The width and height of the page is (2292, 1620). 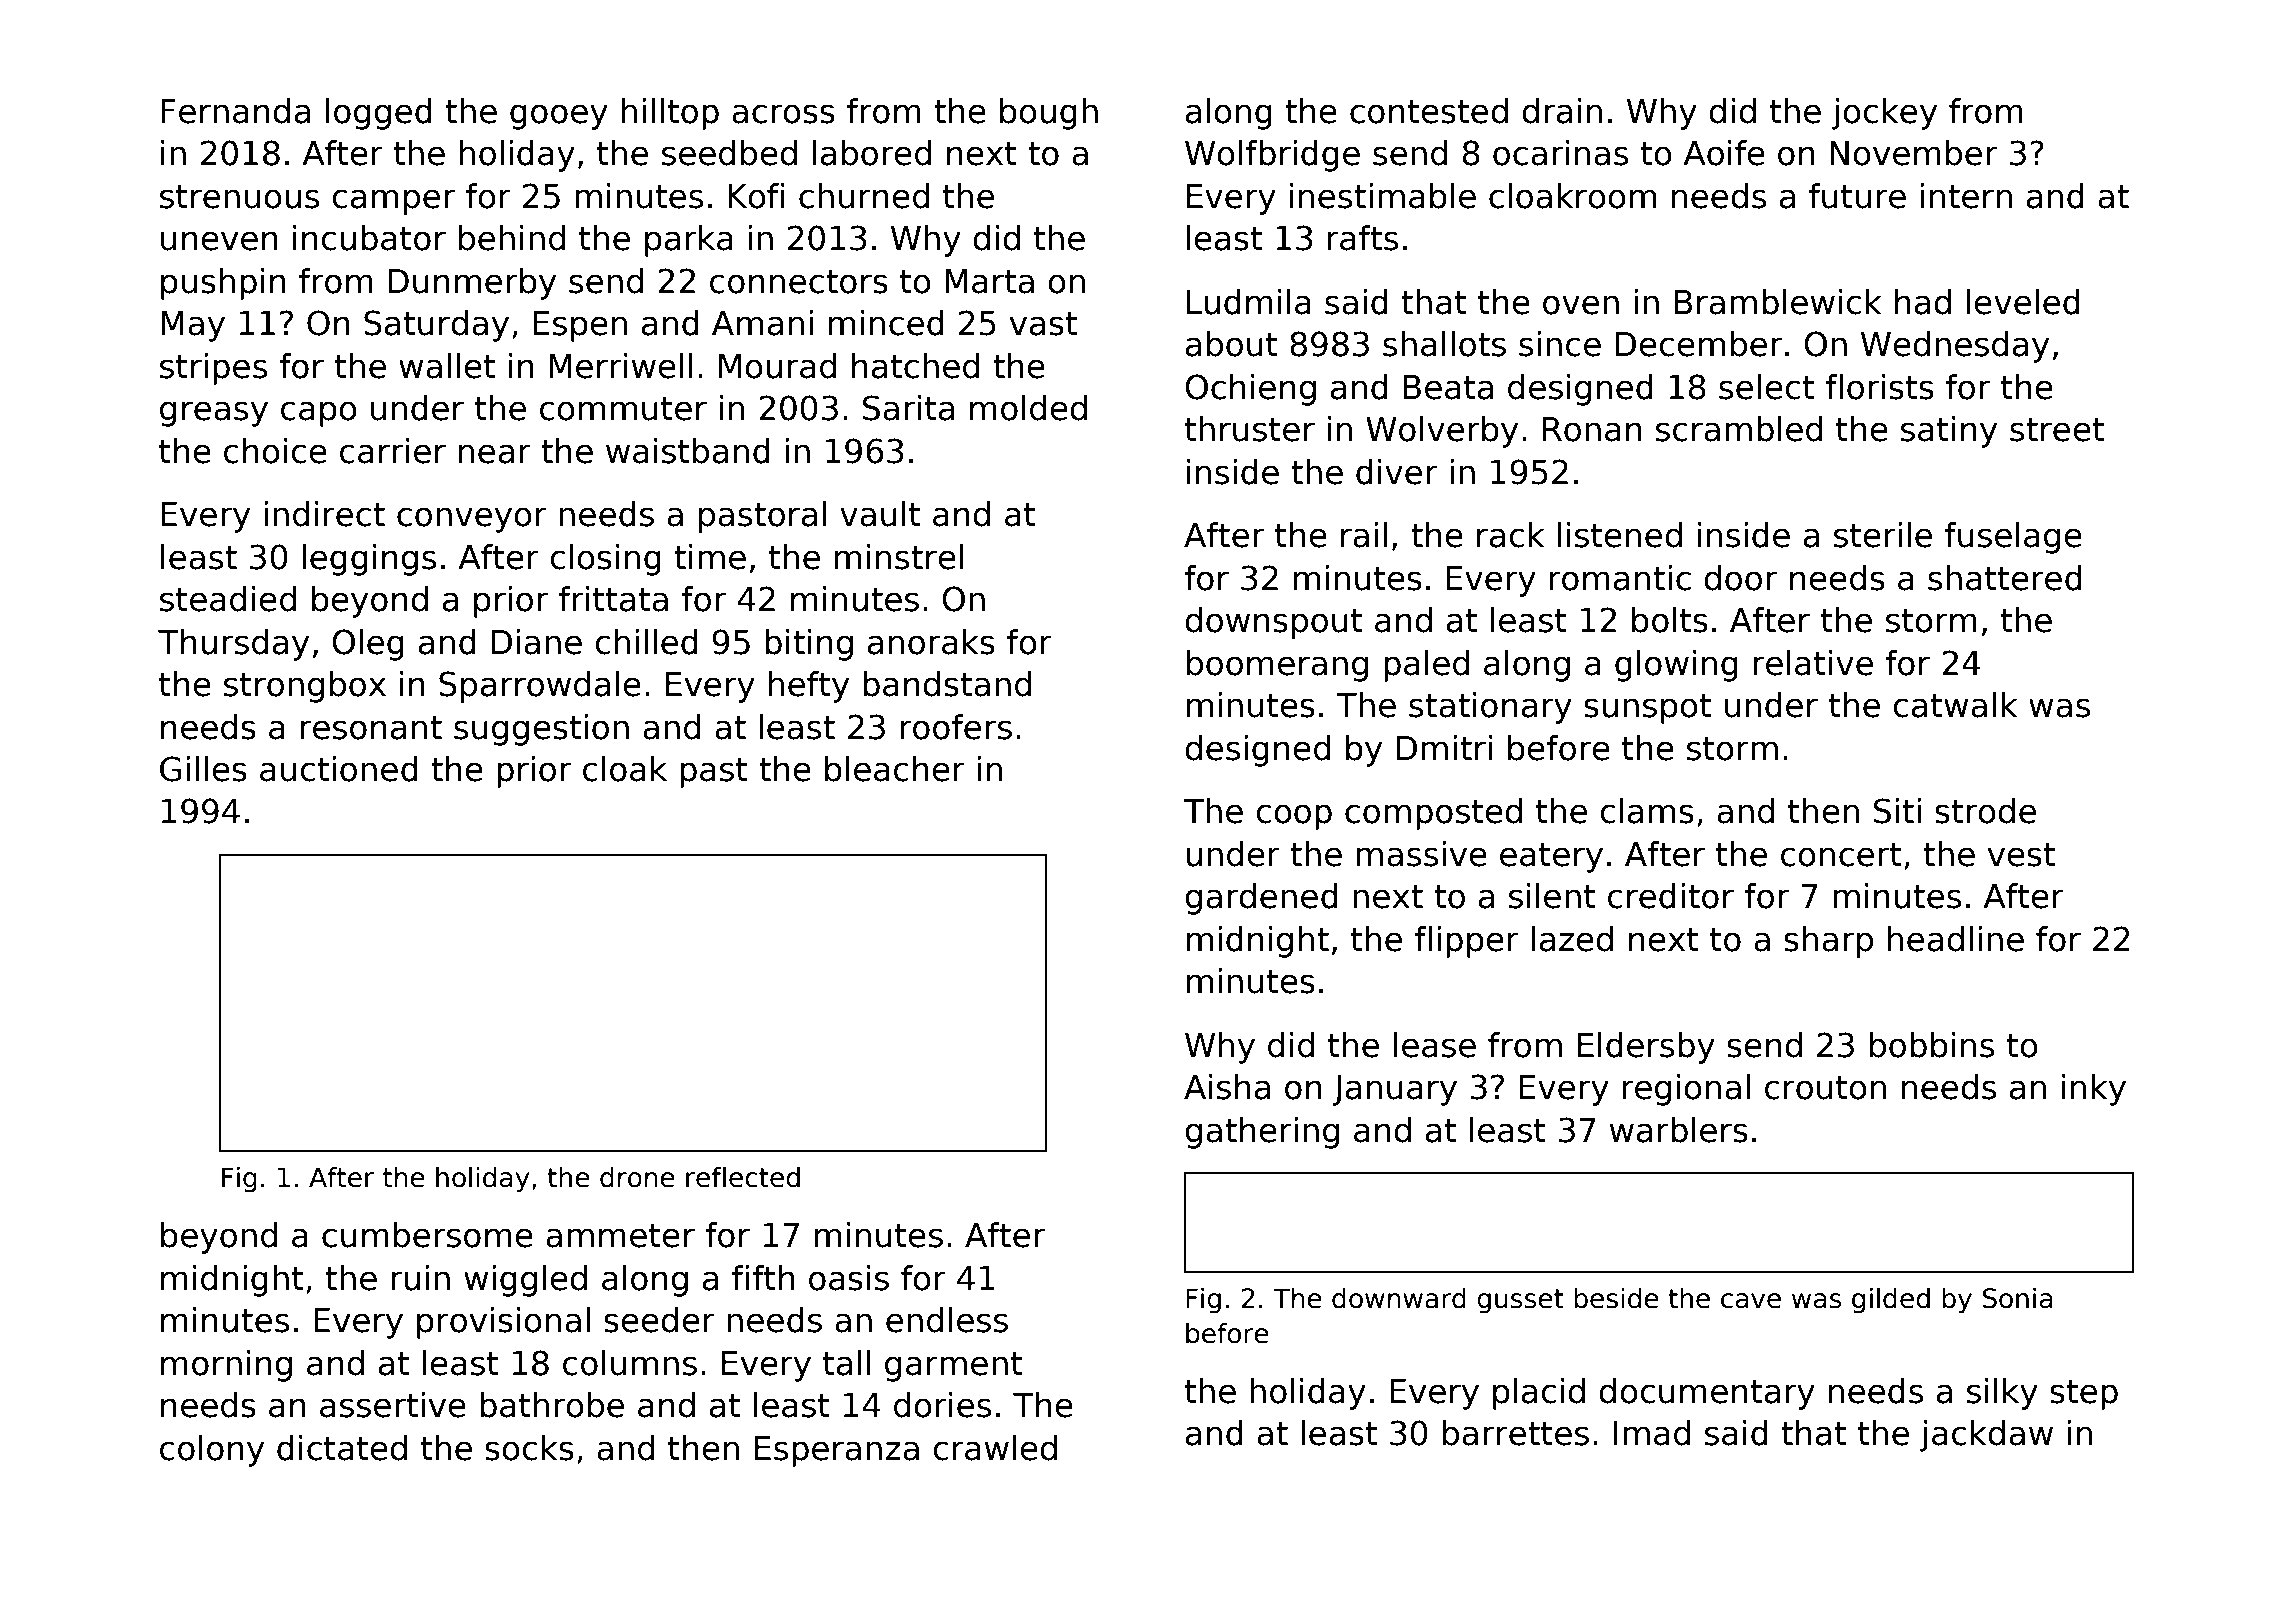 I want to click on beside, so click(x=1616, y=1298).
